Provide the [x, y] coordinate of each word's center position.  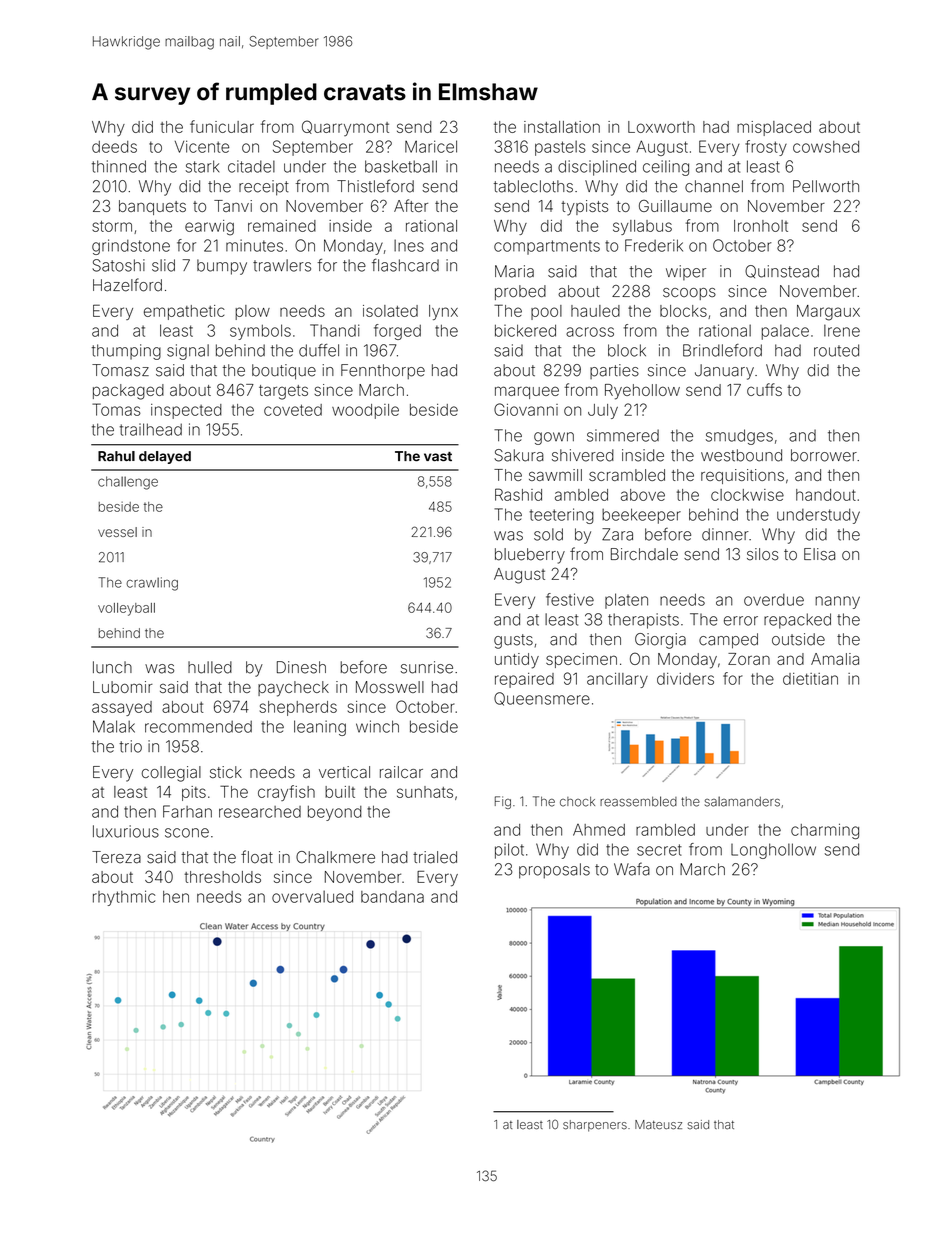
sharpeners [595, 1126]
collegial [171, 774]
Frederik [654, 245]
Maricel [431, 146]
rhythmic [124, 898]
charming [825, 831]
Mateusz [658, 1125]
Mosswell [390, 687]
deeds [114, 147]
